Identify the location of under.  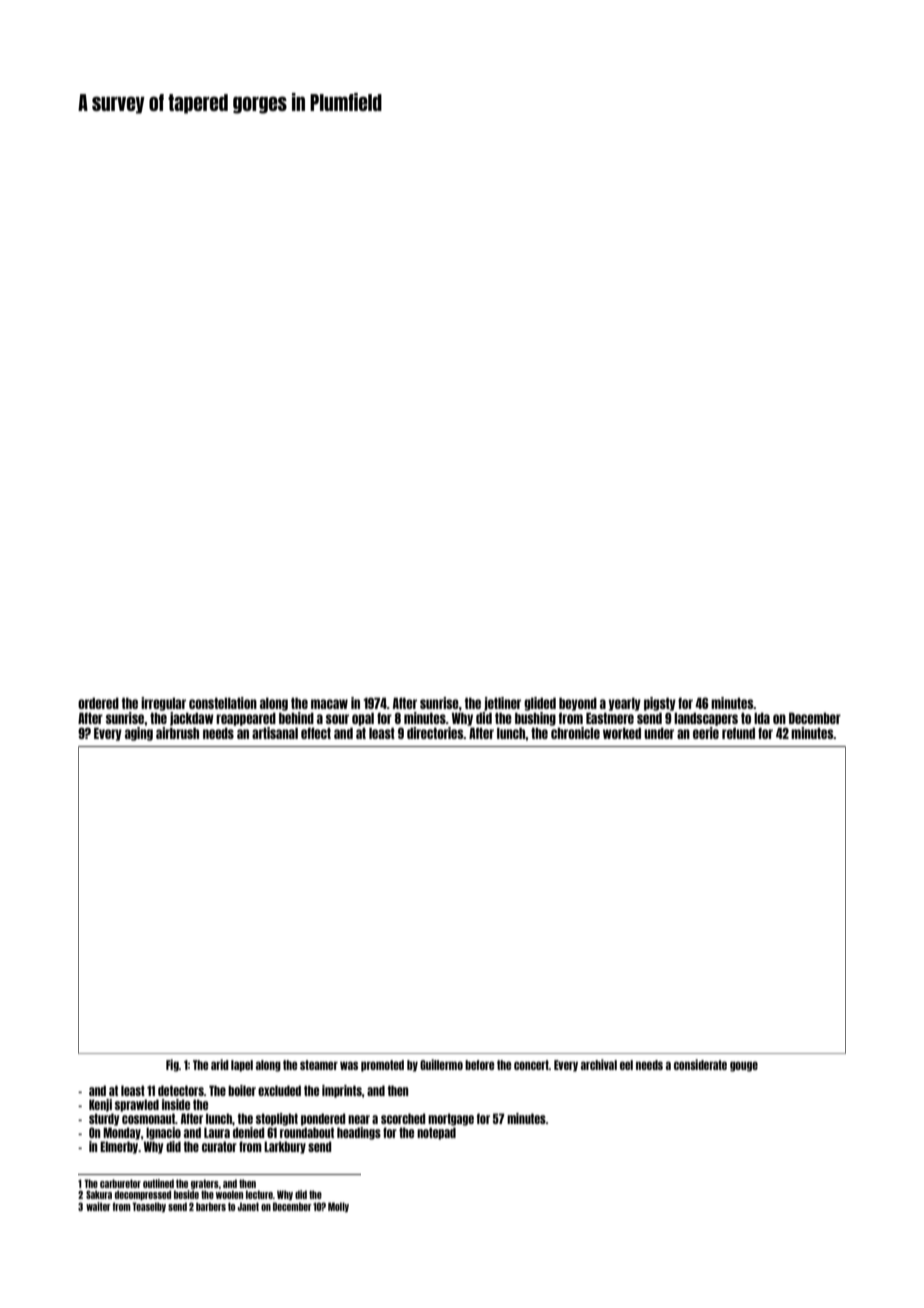
(659, 733).
